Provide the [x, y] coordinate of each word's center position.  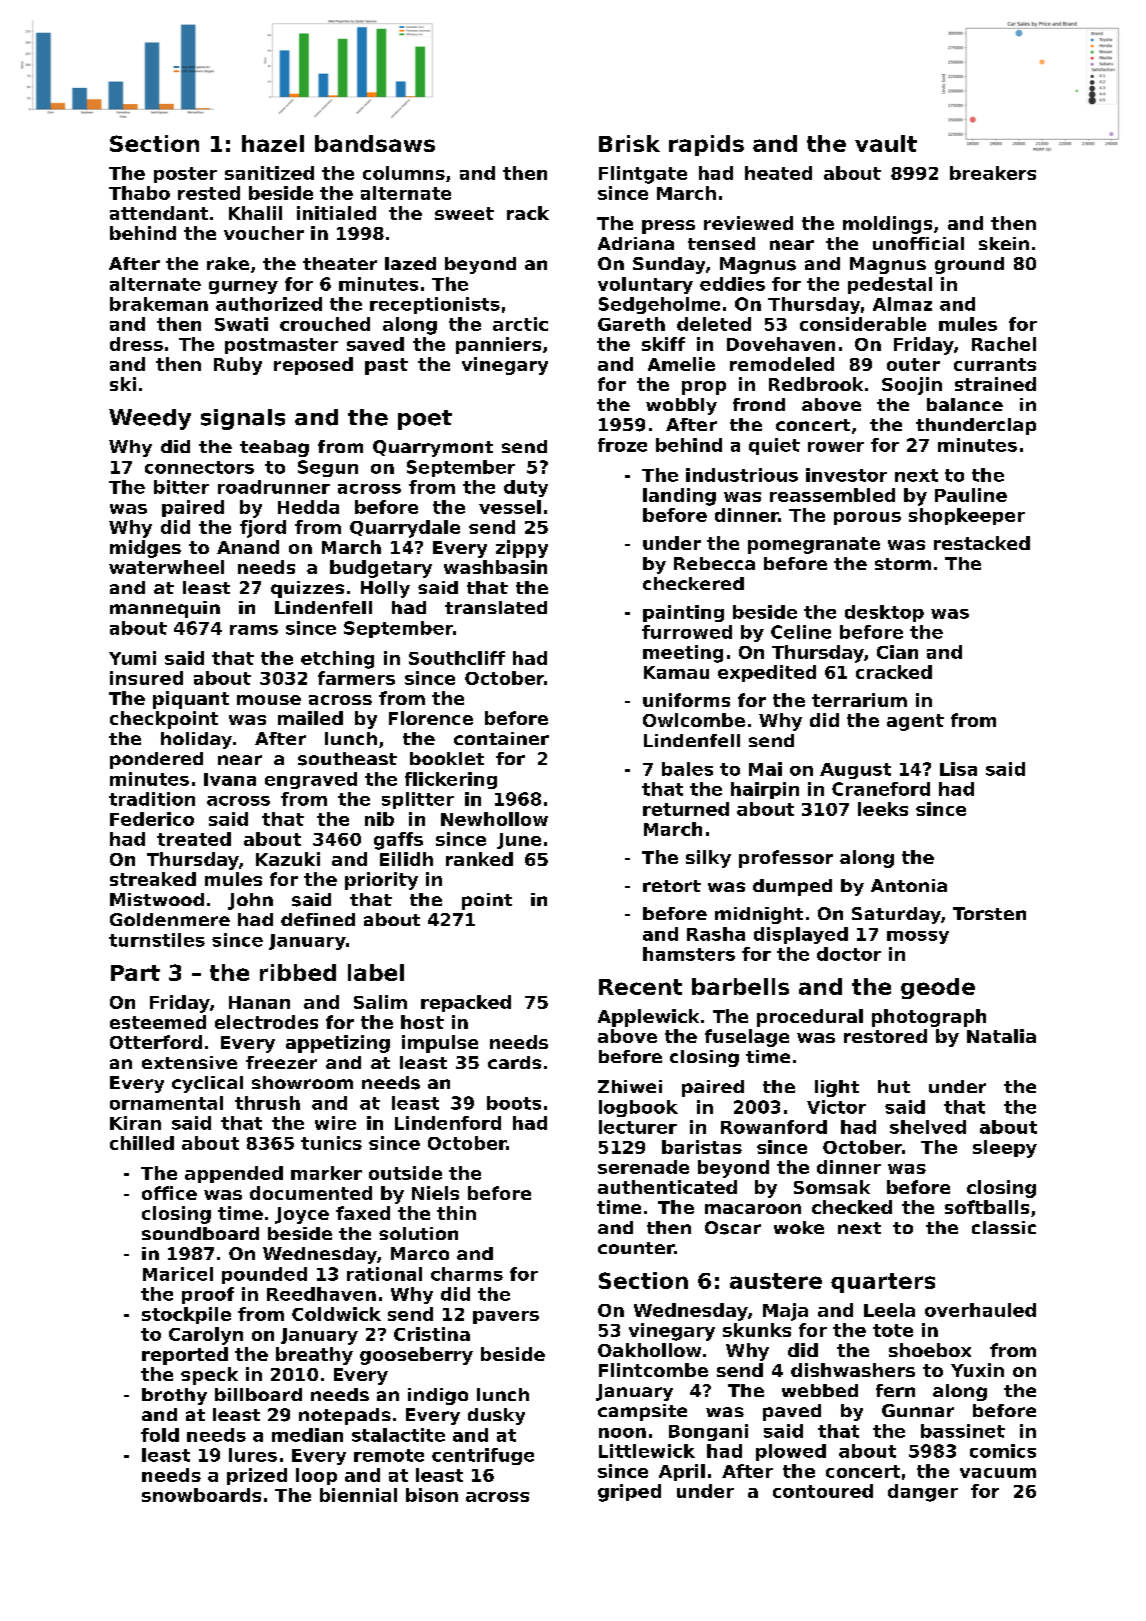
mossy [918, 937]
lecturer [638, 1127]
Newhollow [494, 819]
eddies [732, 284]
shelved [928, 1127]
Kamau [676, 672]
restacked [982, 543]
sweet [464, 213]
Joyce [302, 1215]
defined [318, 919]
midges [145, 549]
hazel [273, 143]
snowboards [201, 1495]
